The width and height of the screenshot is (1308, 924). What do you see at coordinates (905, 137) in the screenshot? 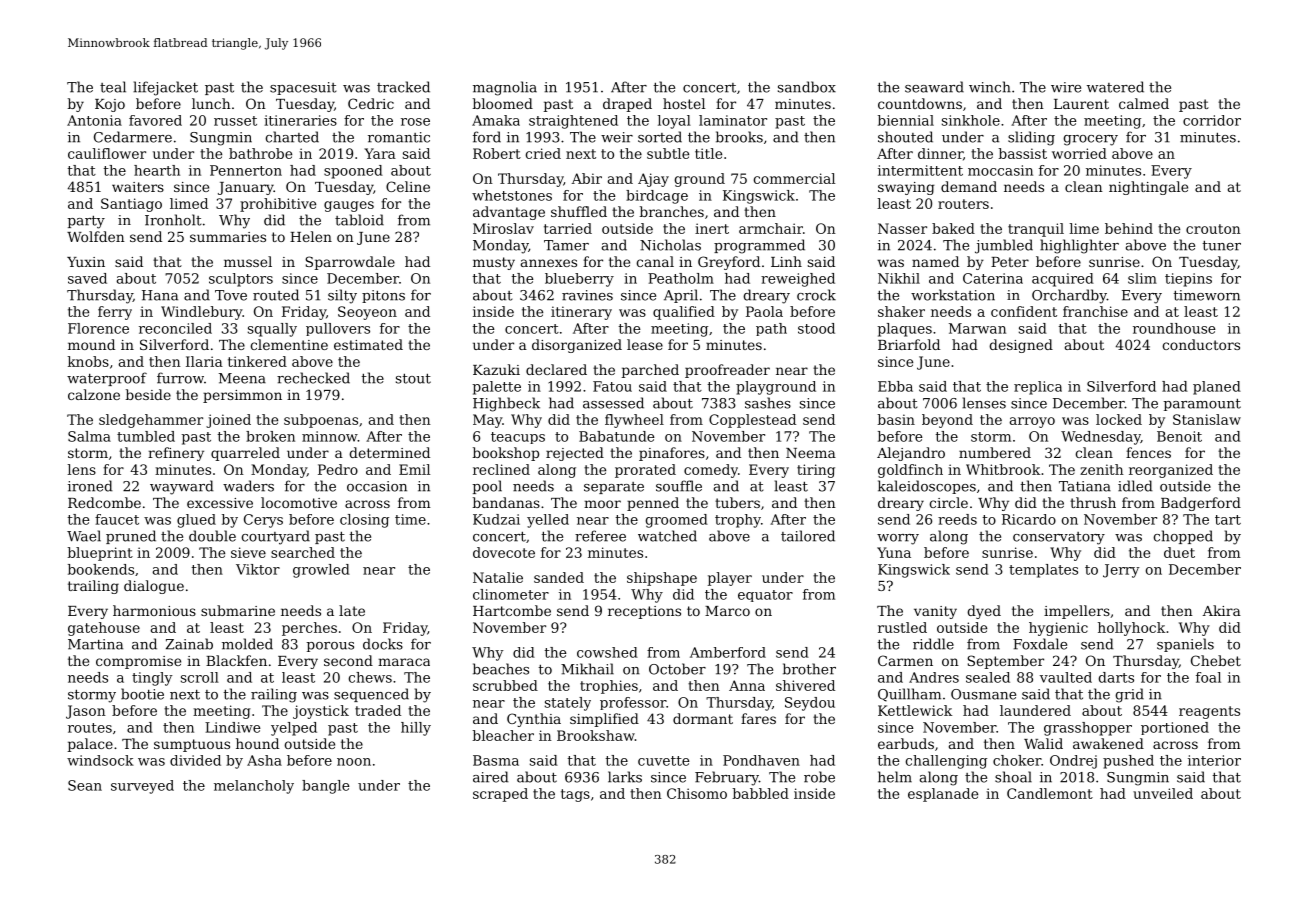
I see `shouted` at bounding box center [905, 137].
